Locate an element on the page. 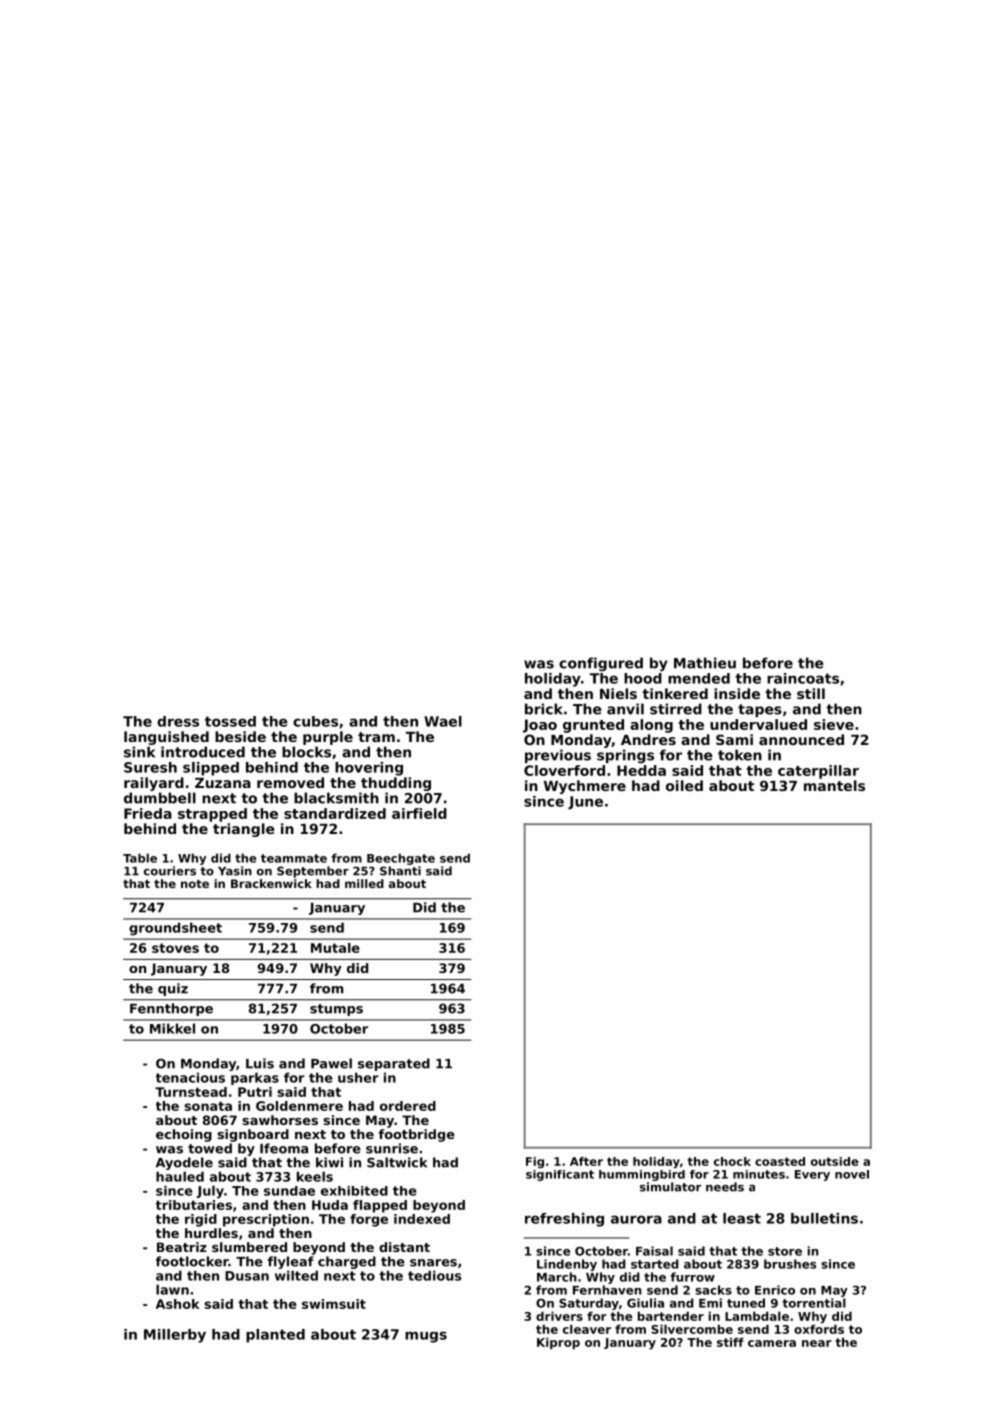 The image size is (995, 1414). usher is located at coordinates (358, 1077).
